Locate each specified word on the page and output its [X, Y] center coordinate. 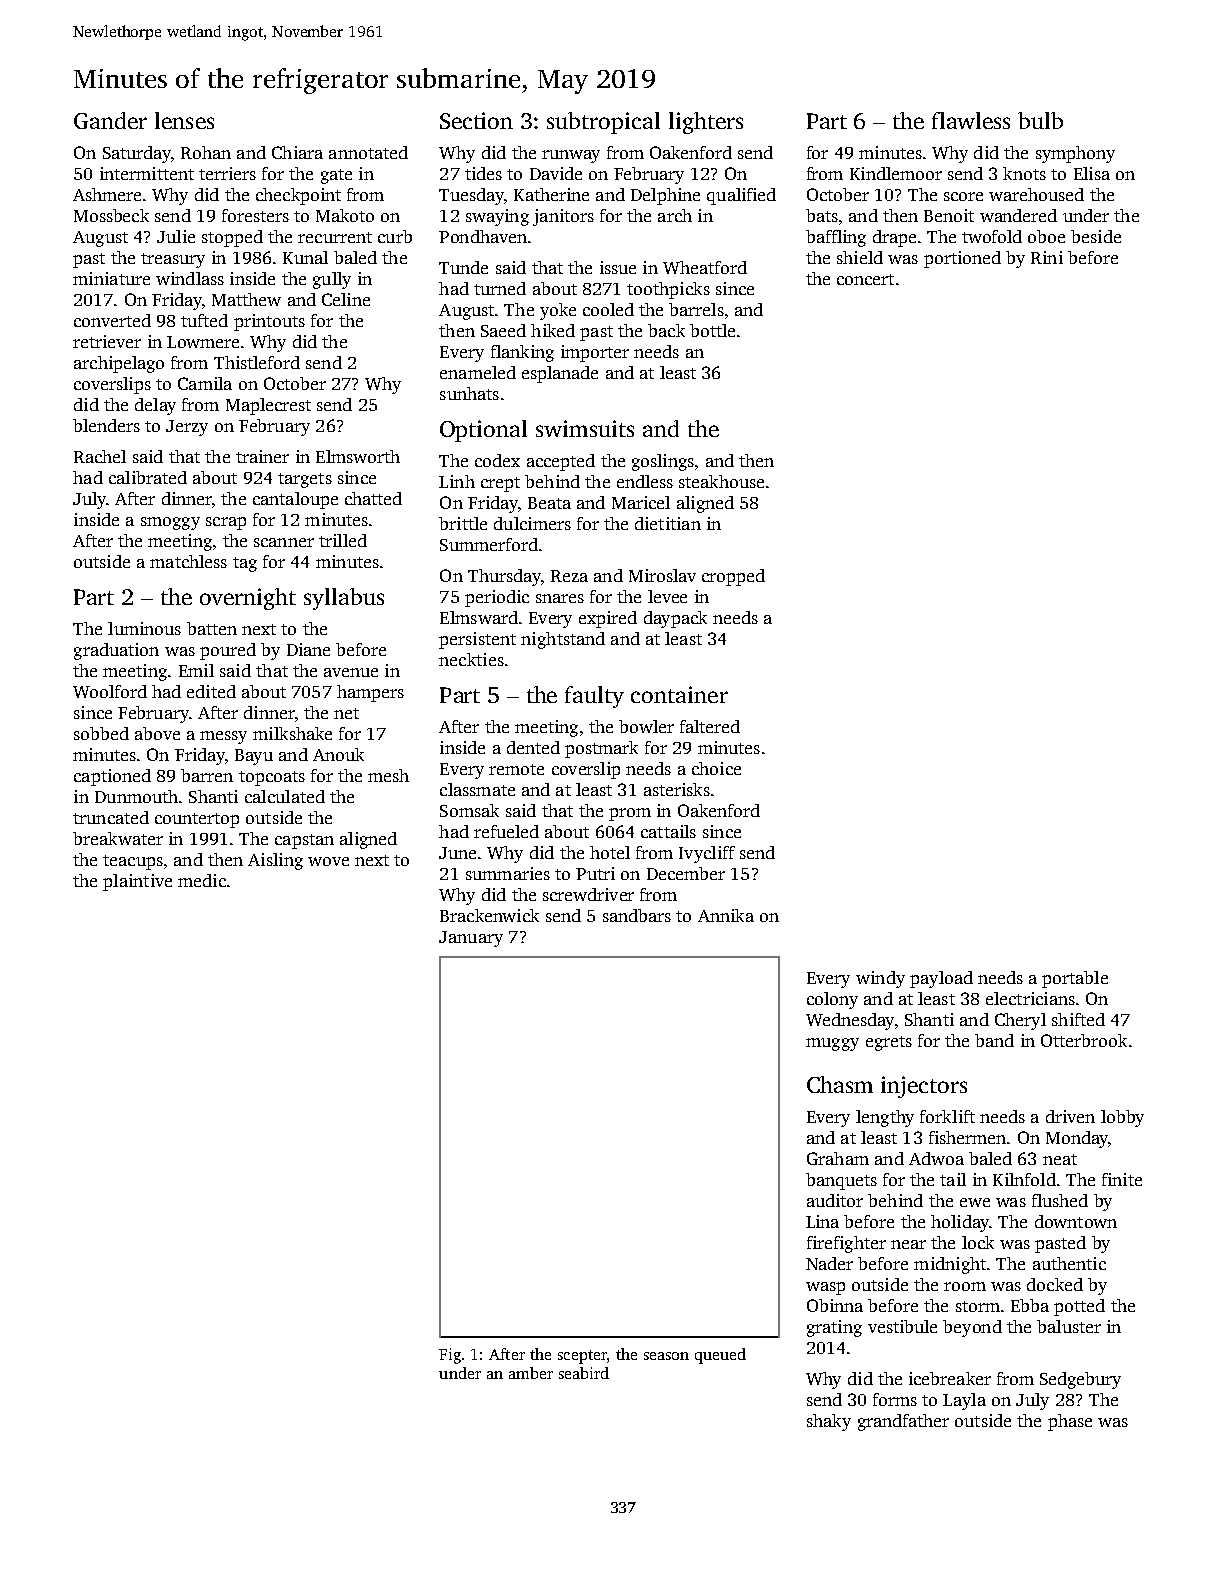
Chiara [297, 152]
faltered [710, 726]
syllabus [344, 599]
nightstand [563, 640]
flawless [971, 120]
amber [531, 1373]
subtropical [603, 123]
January [471, 939]
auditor [835, 1200]
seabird [584, 1373]
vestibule [902, 1326]
